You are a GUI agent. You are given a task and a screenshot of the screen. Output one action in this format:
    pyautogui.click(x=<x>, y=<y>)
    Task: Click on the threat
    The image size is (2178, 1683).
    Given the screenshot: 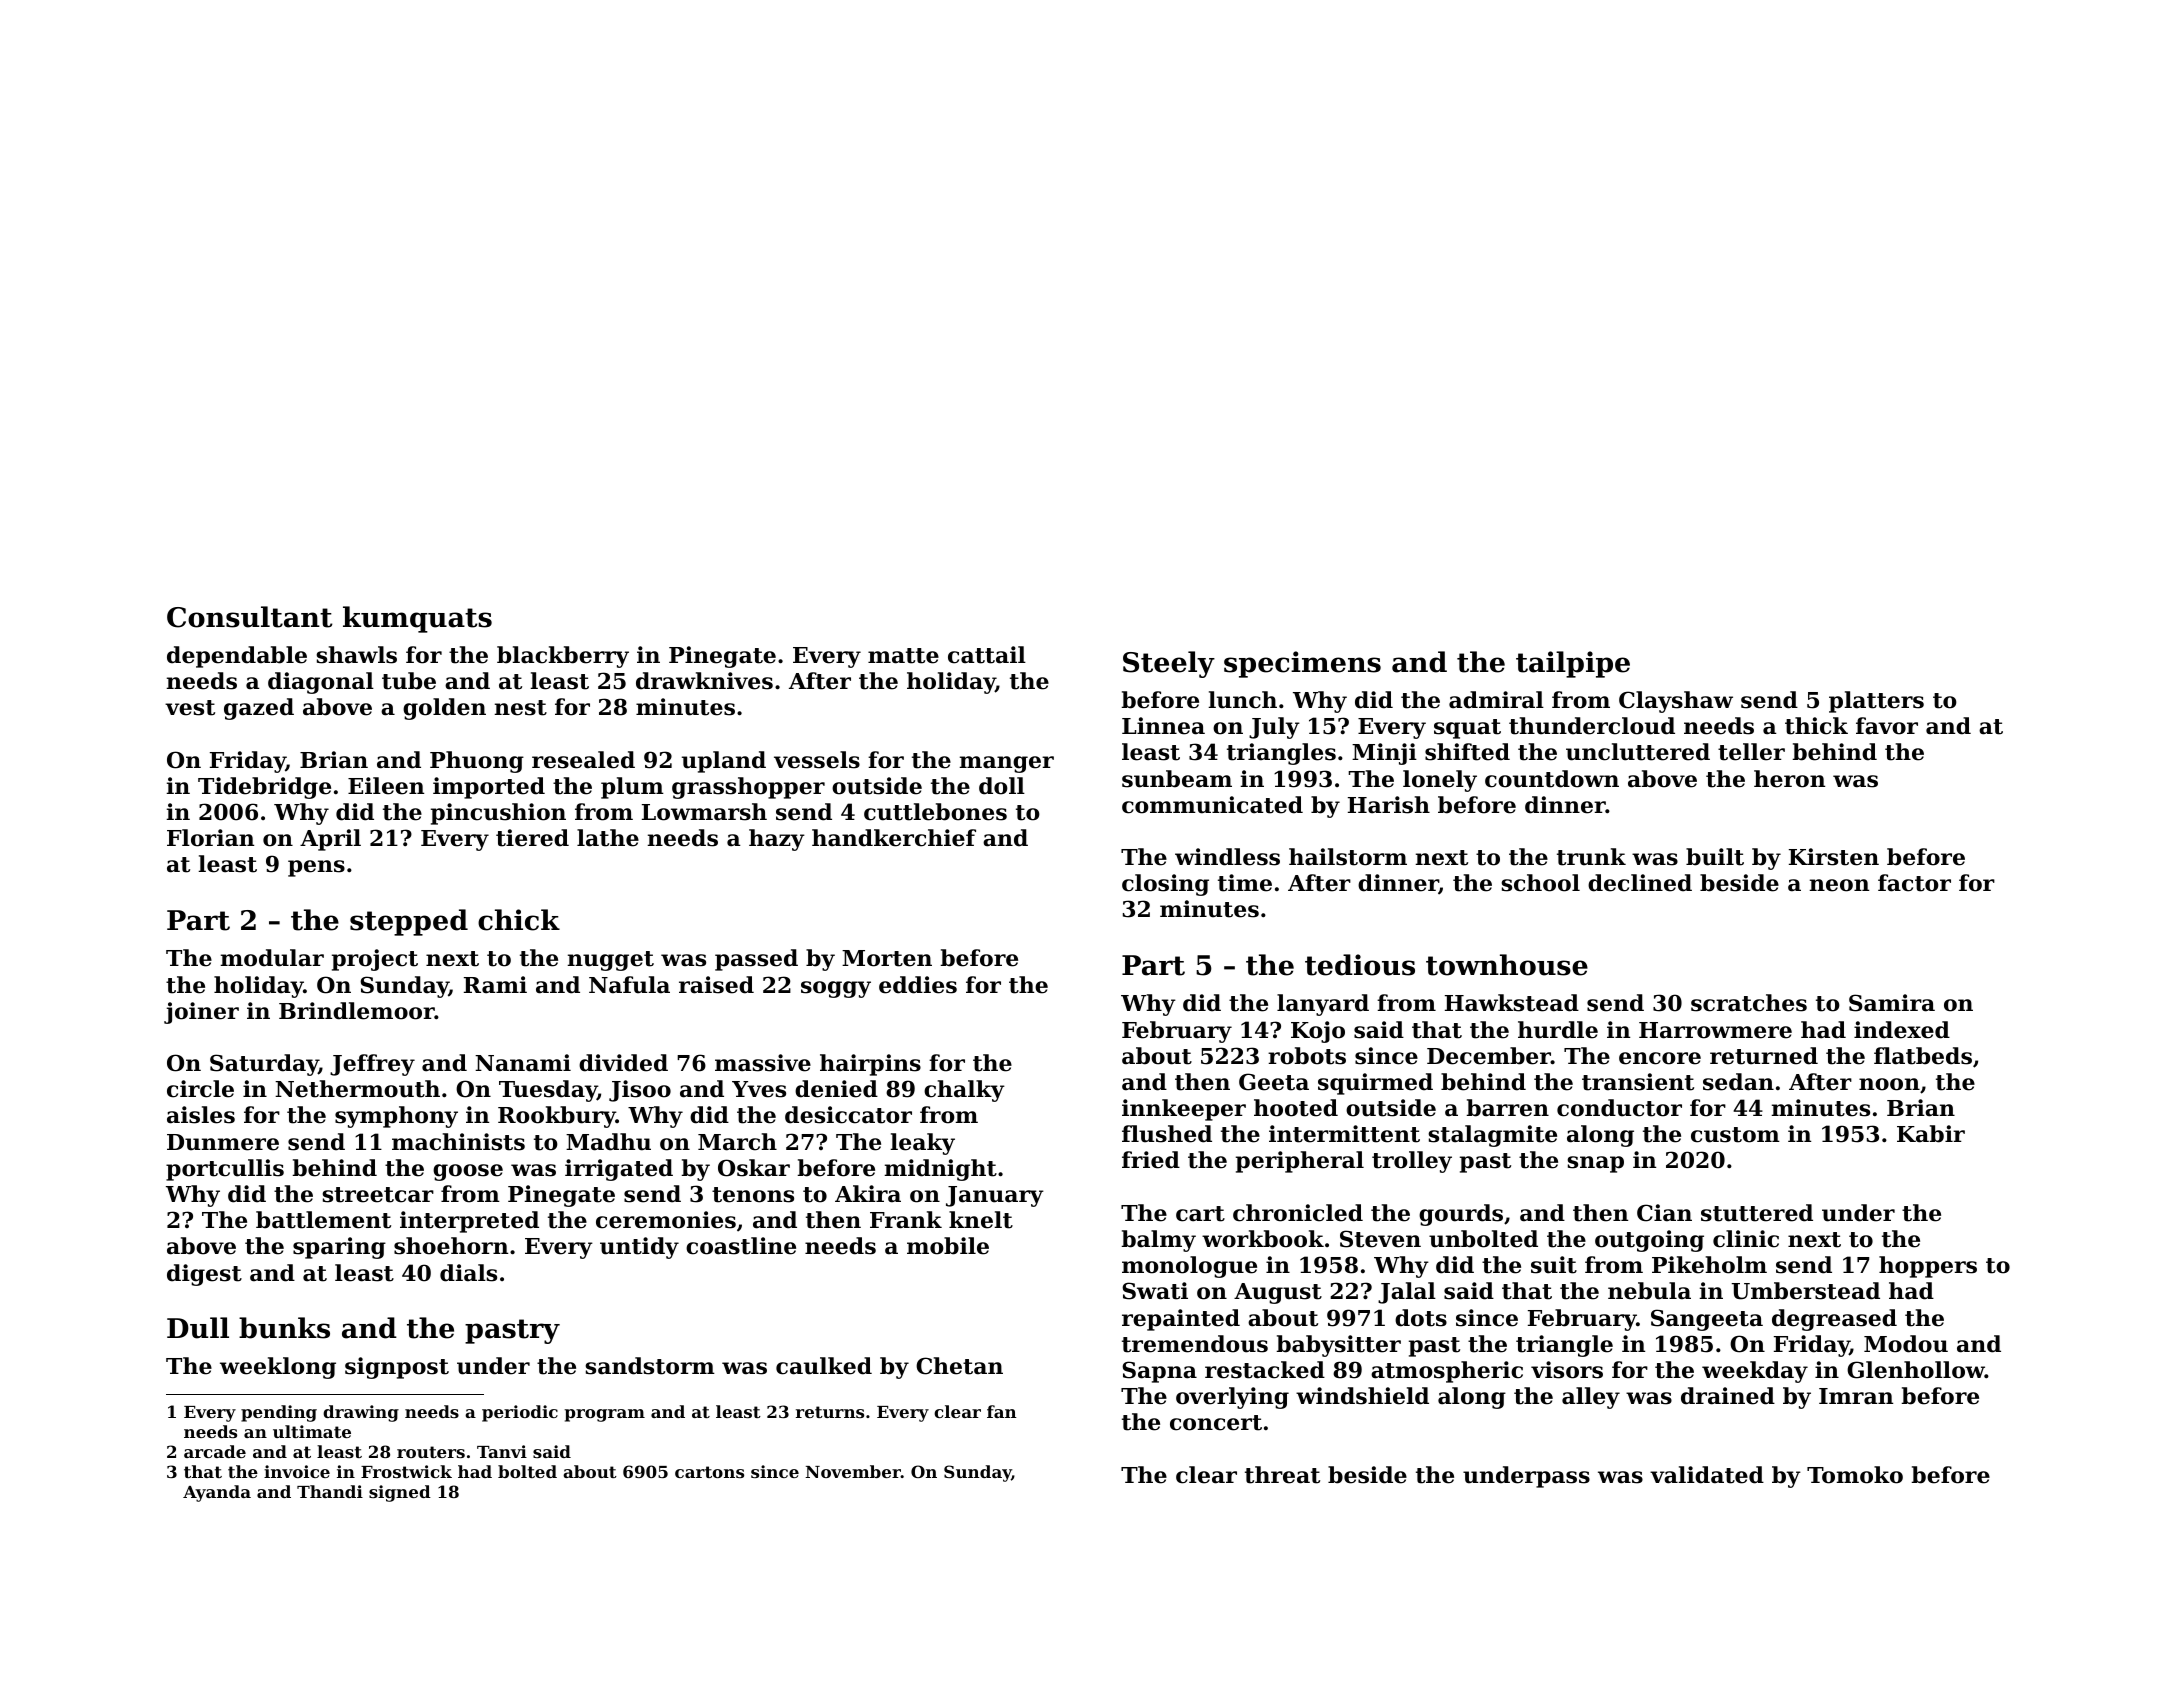 What is the action you would take?
    pyautogui.click(x=1282, y=1475)
